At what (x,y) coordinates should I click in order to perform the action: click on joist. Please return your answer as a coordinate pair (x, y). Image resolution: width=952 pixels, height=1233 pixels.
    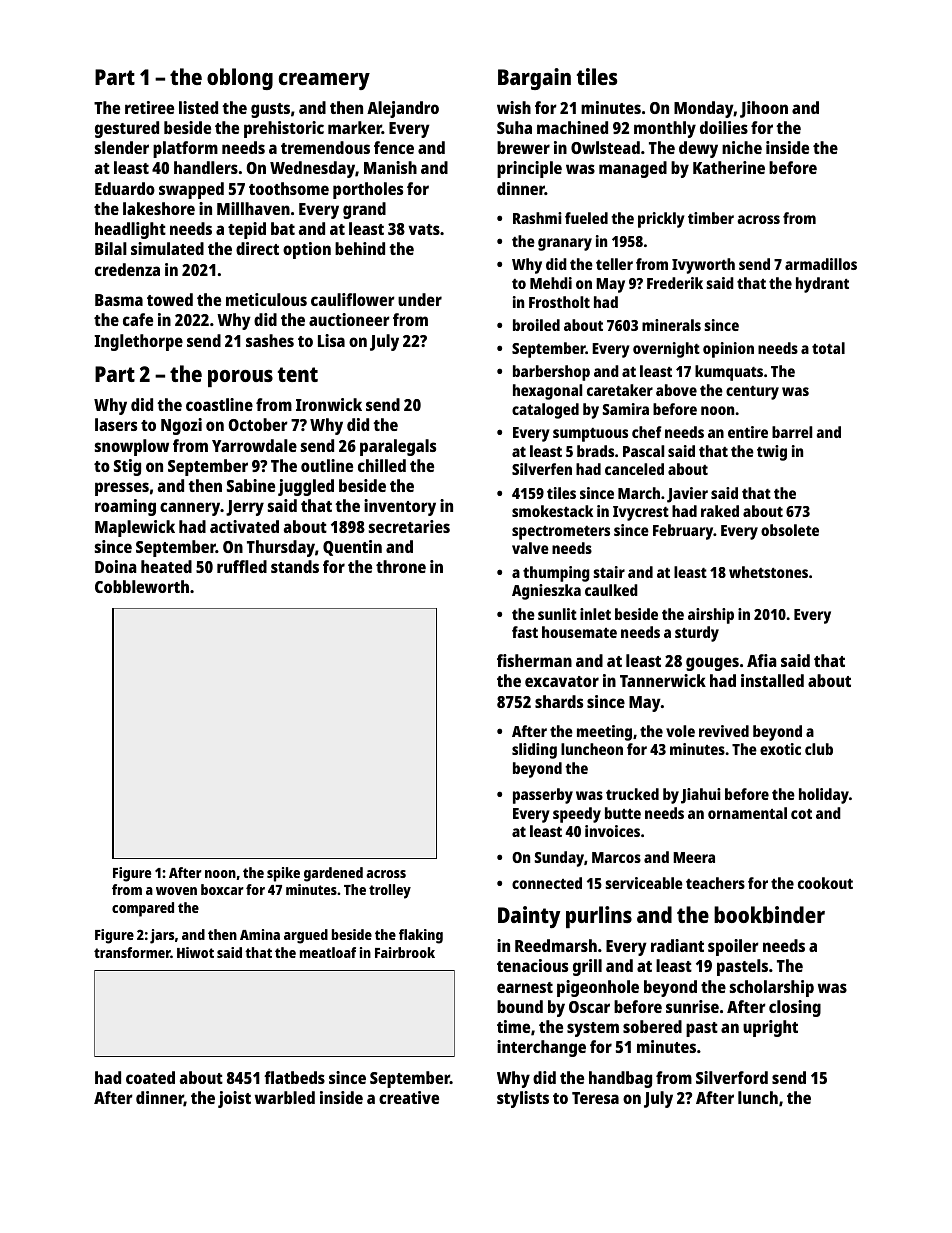
    Looking at the image, I should click on (234, 1099).
